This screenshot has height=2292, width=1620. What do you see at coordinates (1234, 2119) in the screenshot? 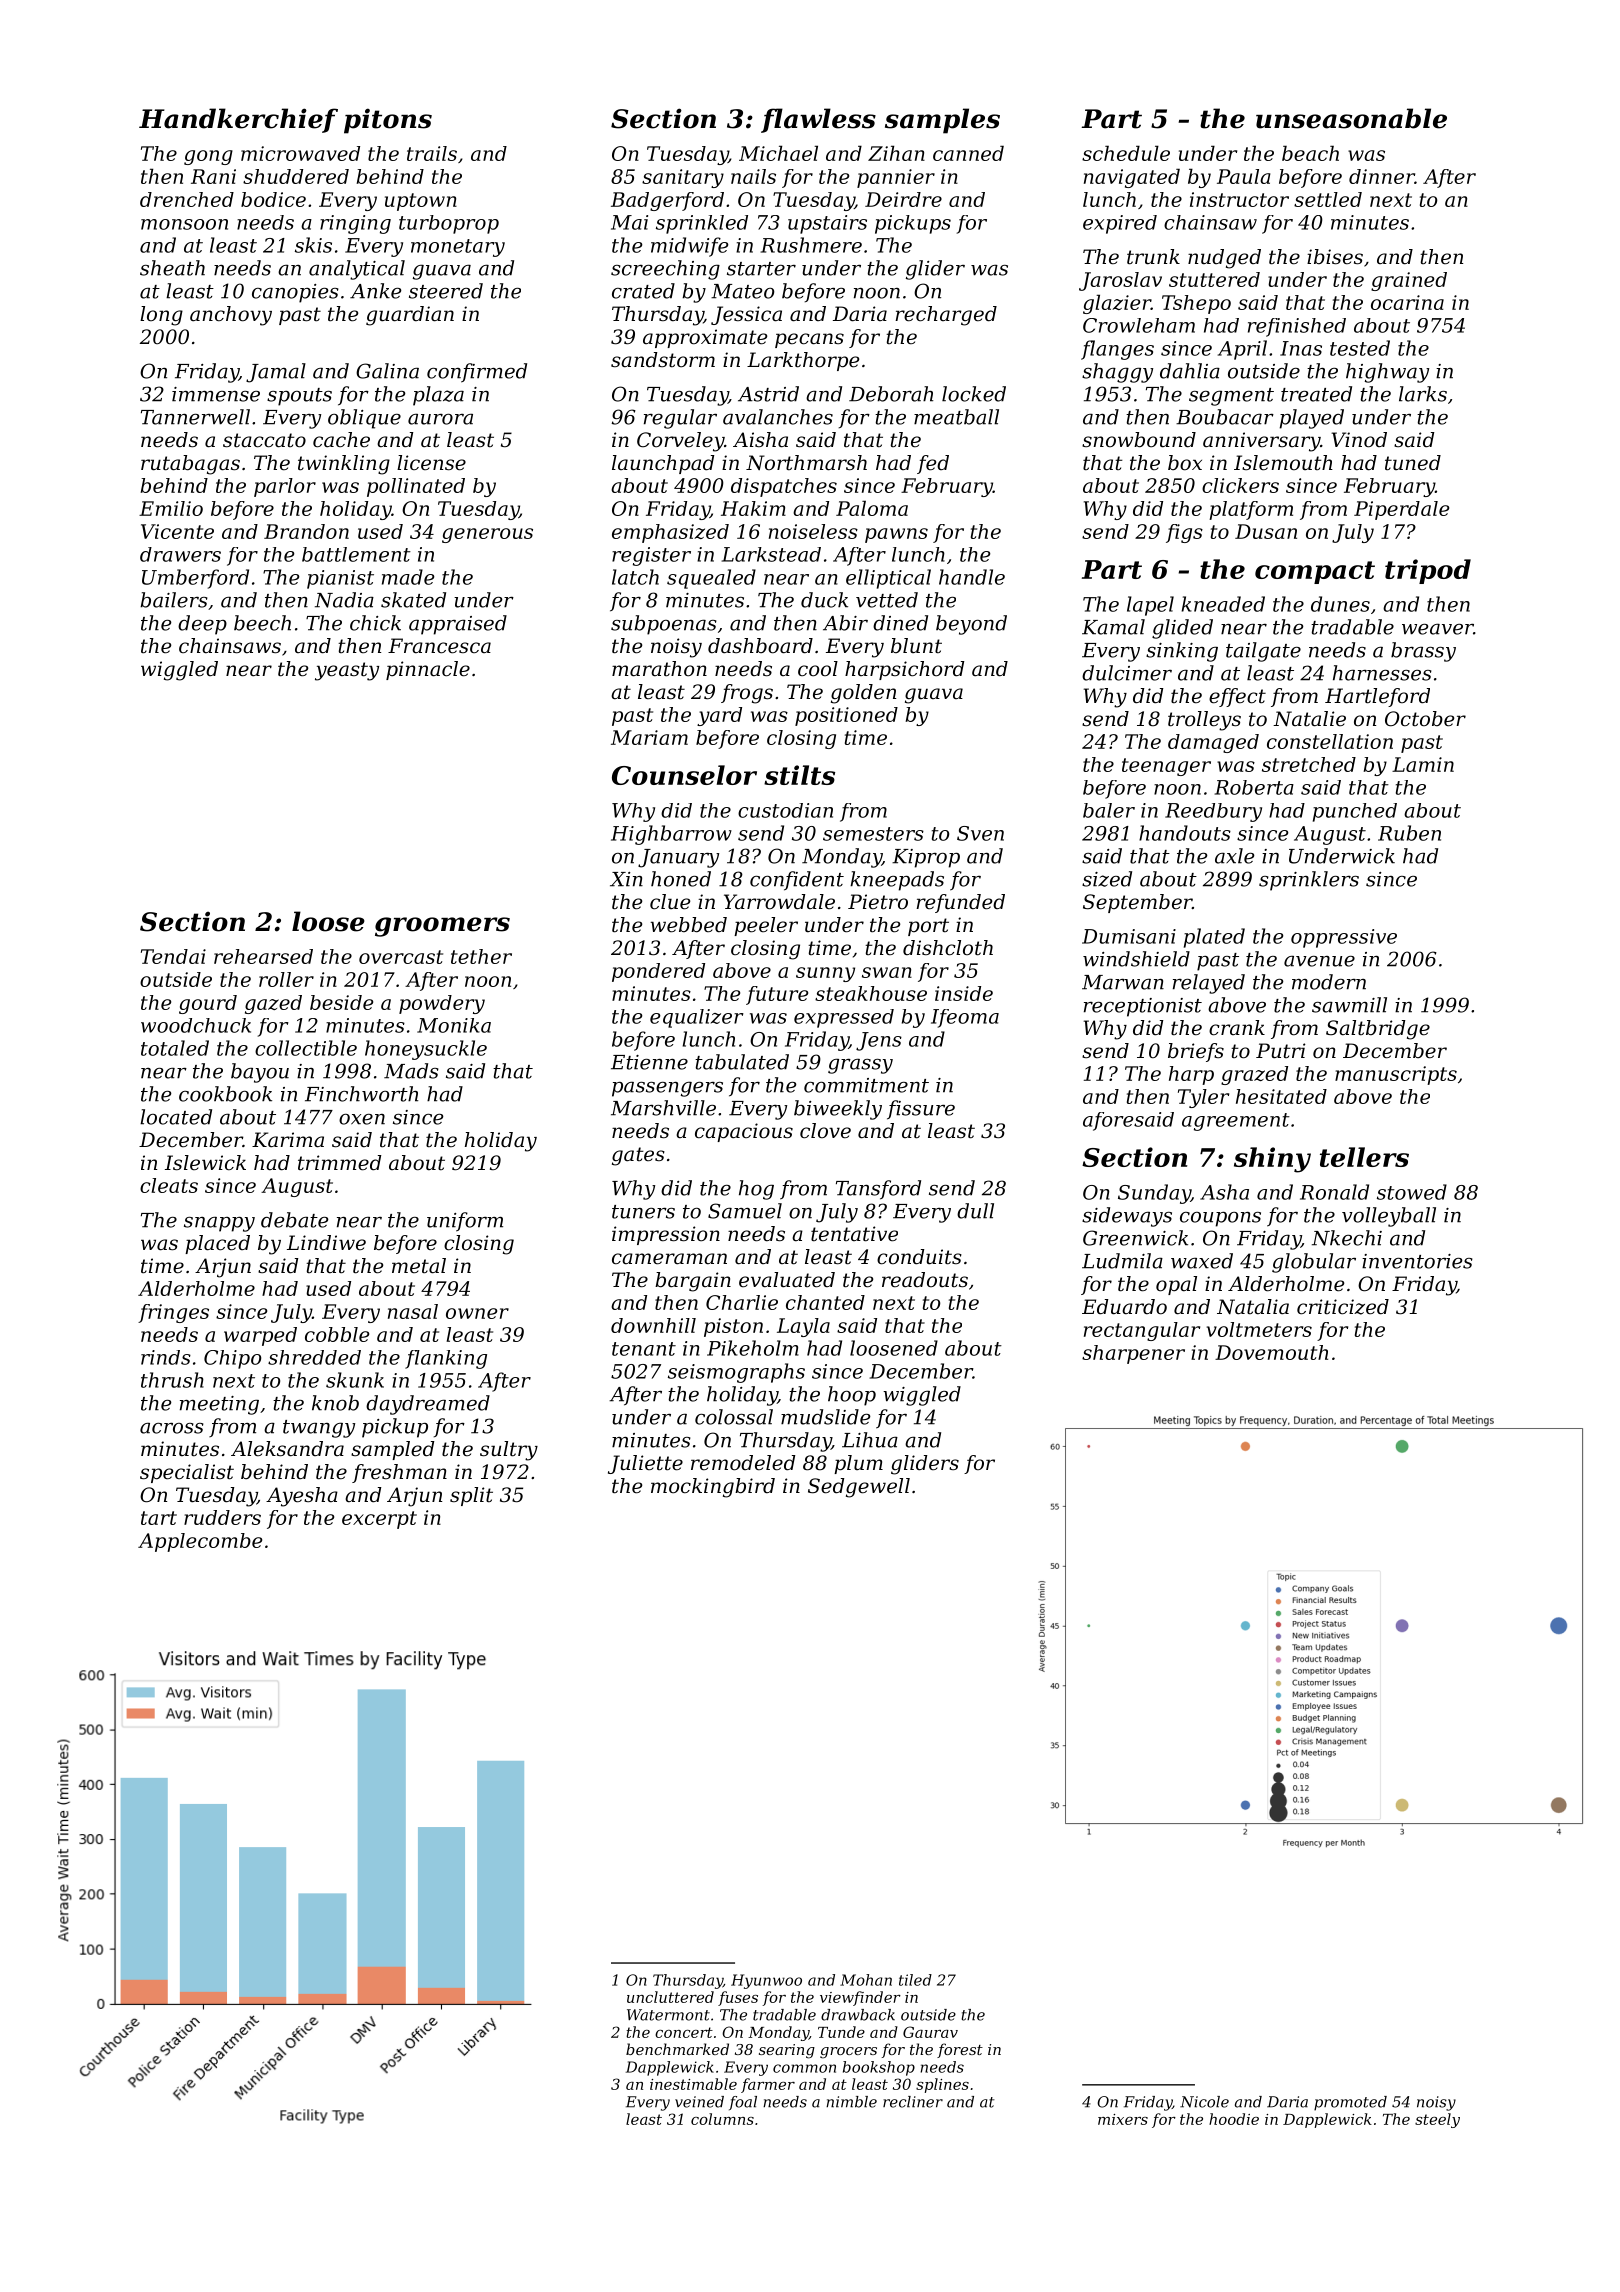
I see `hoodie` at bounding box center [1234, 2119].
